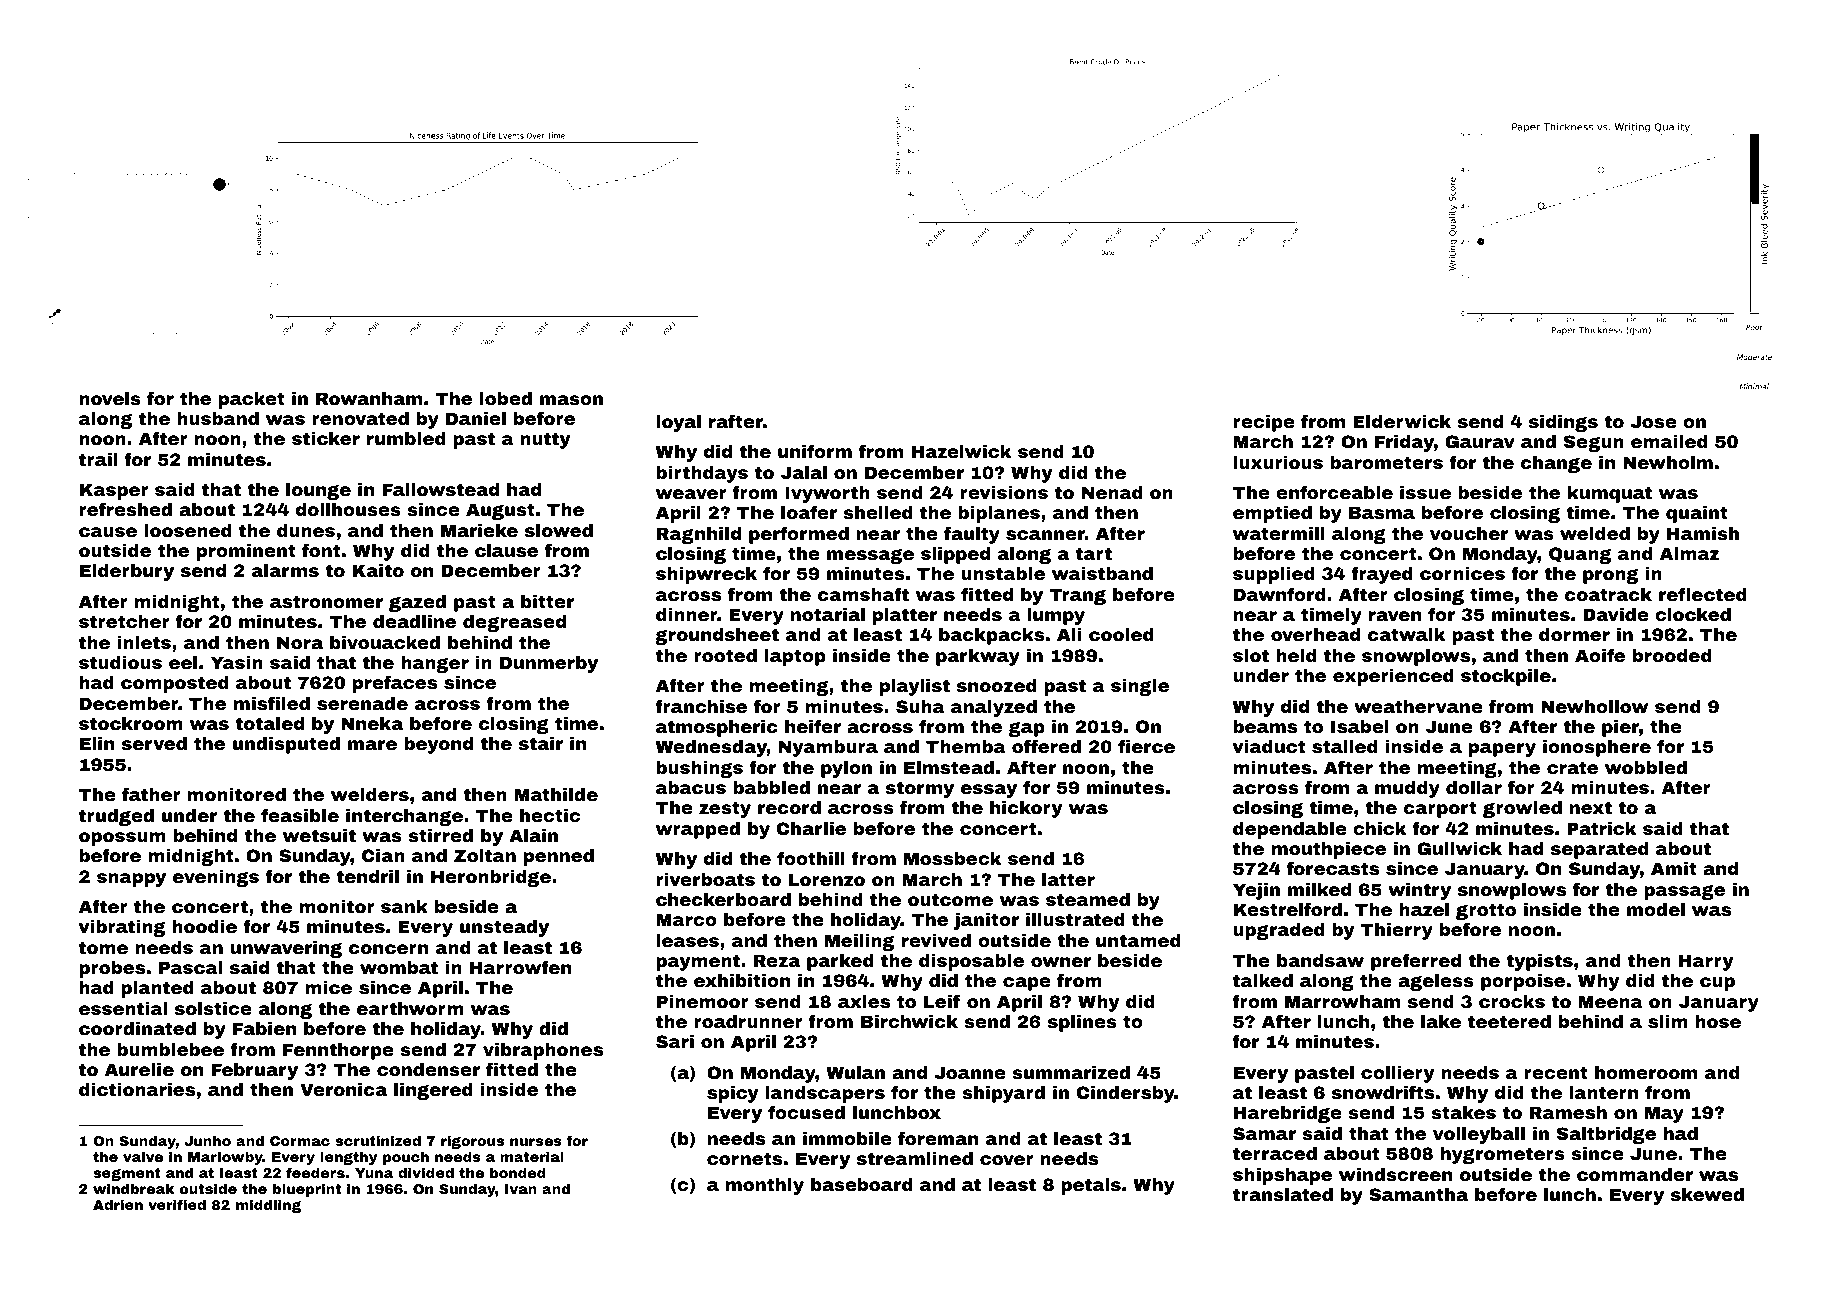 The width and height of the page is (1838, 1299). I want to click on Themba, so click(966, 746).
